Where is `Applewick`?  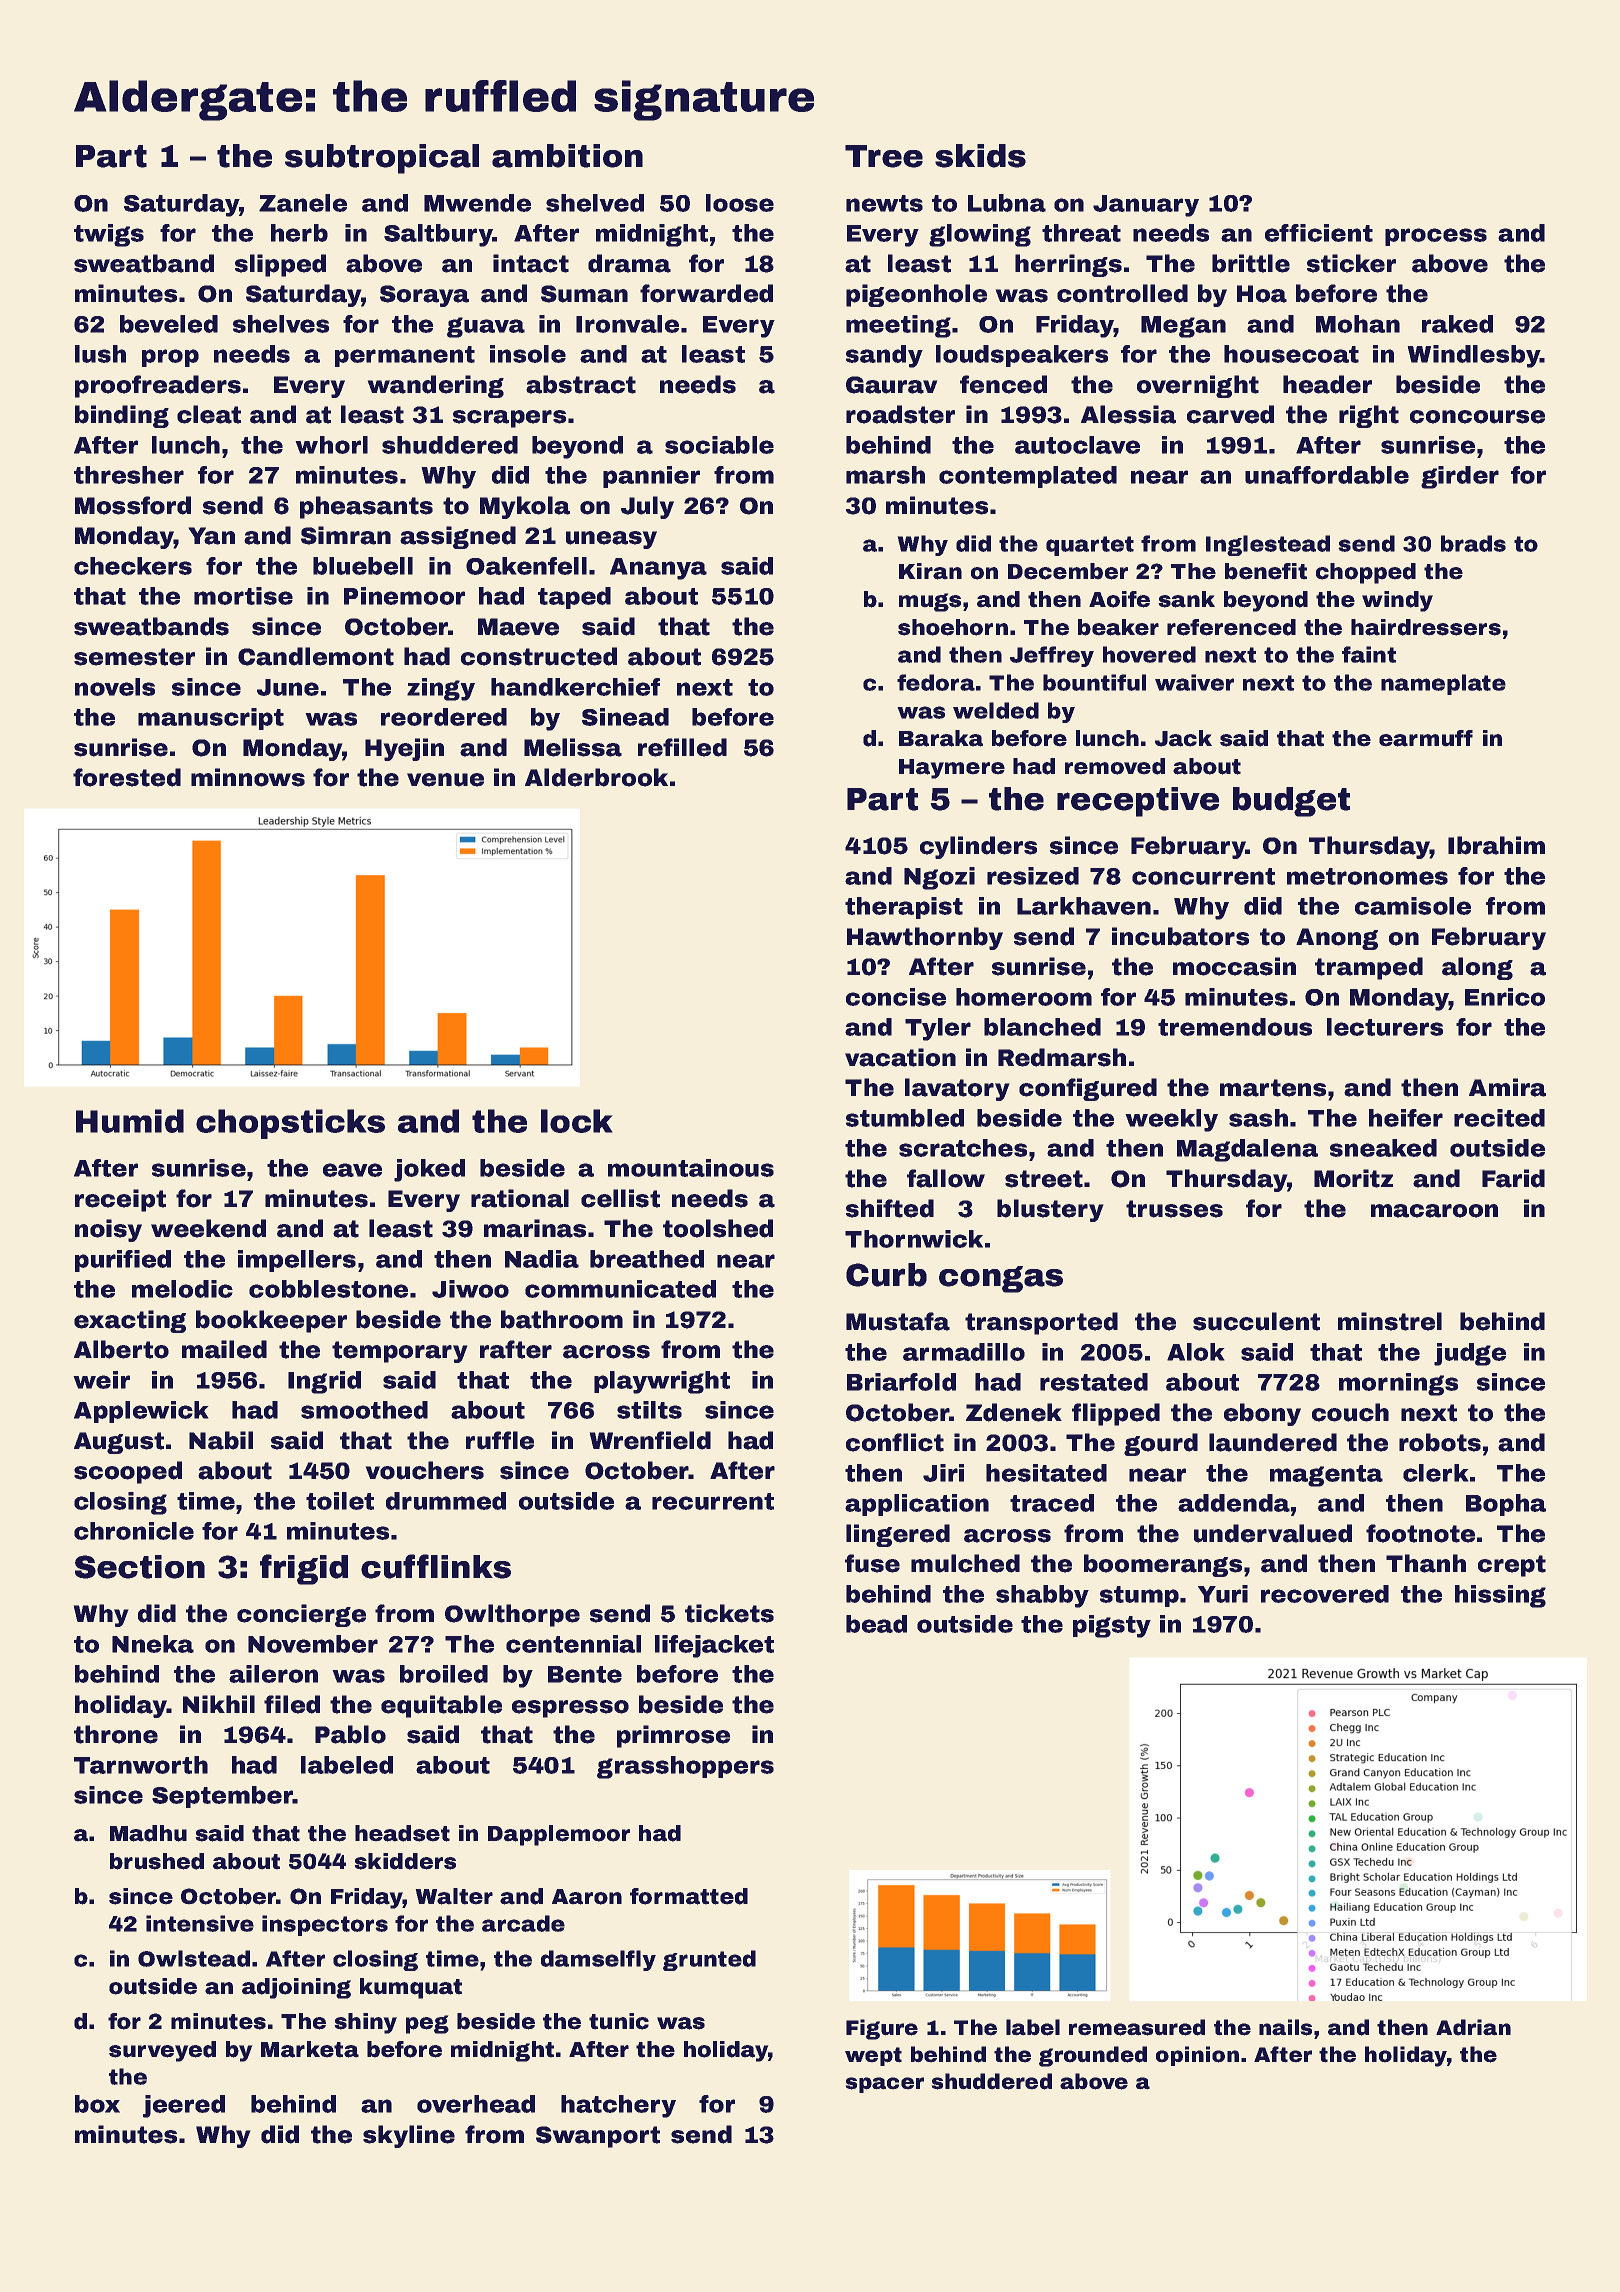 Applewick is located at coordinates (141, 1412).
